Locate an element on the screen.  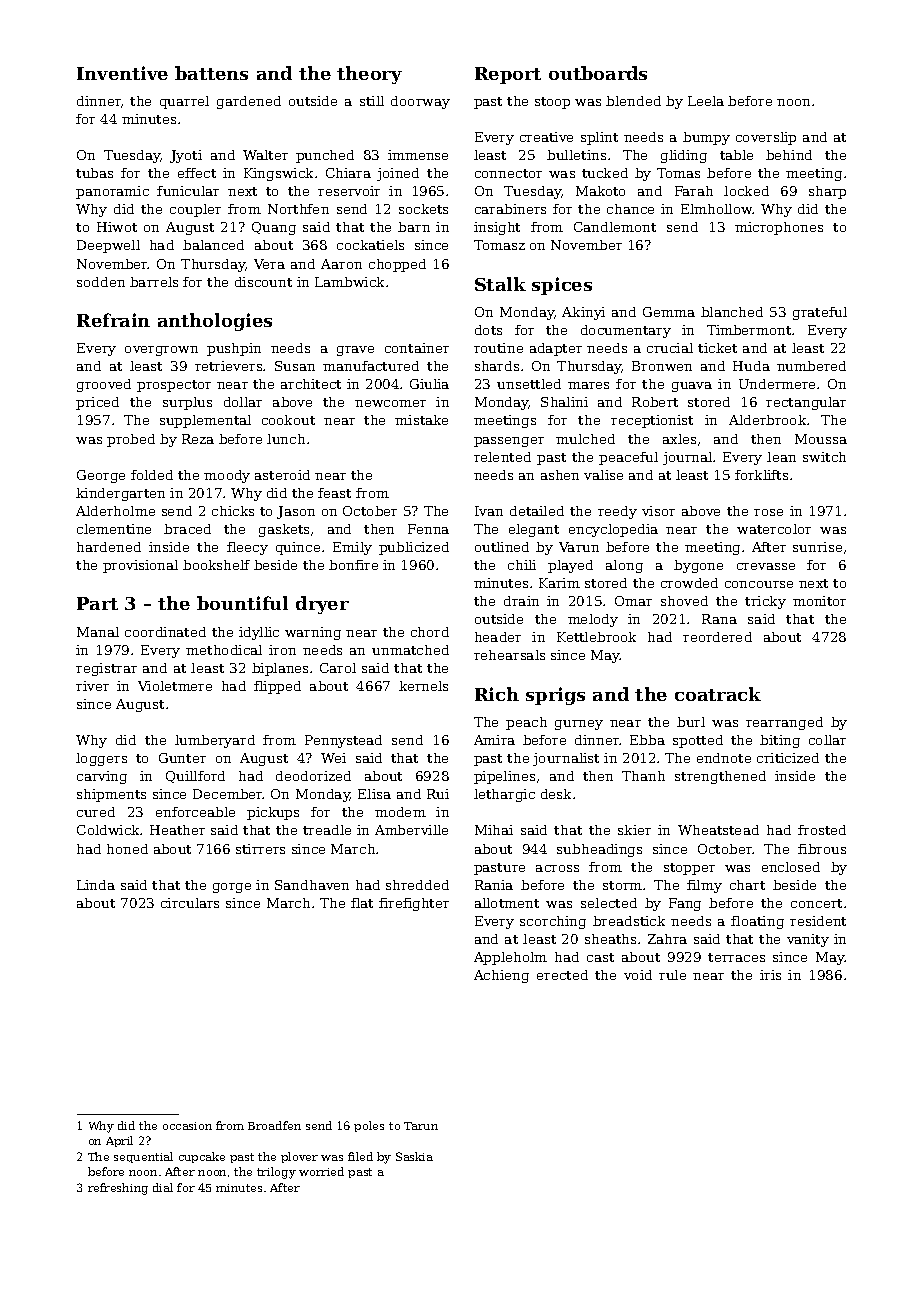
trilogy is located at coordinates (276, 1173).
